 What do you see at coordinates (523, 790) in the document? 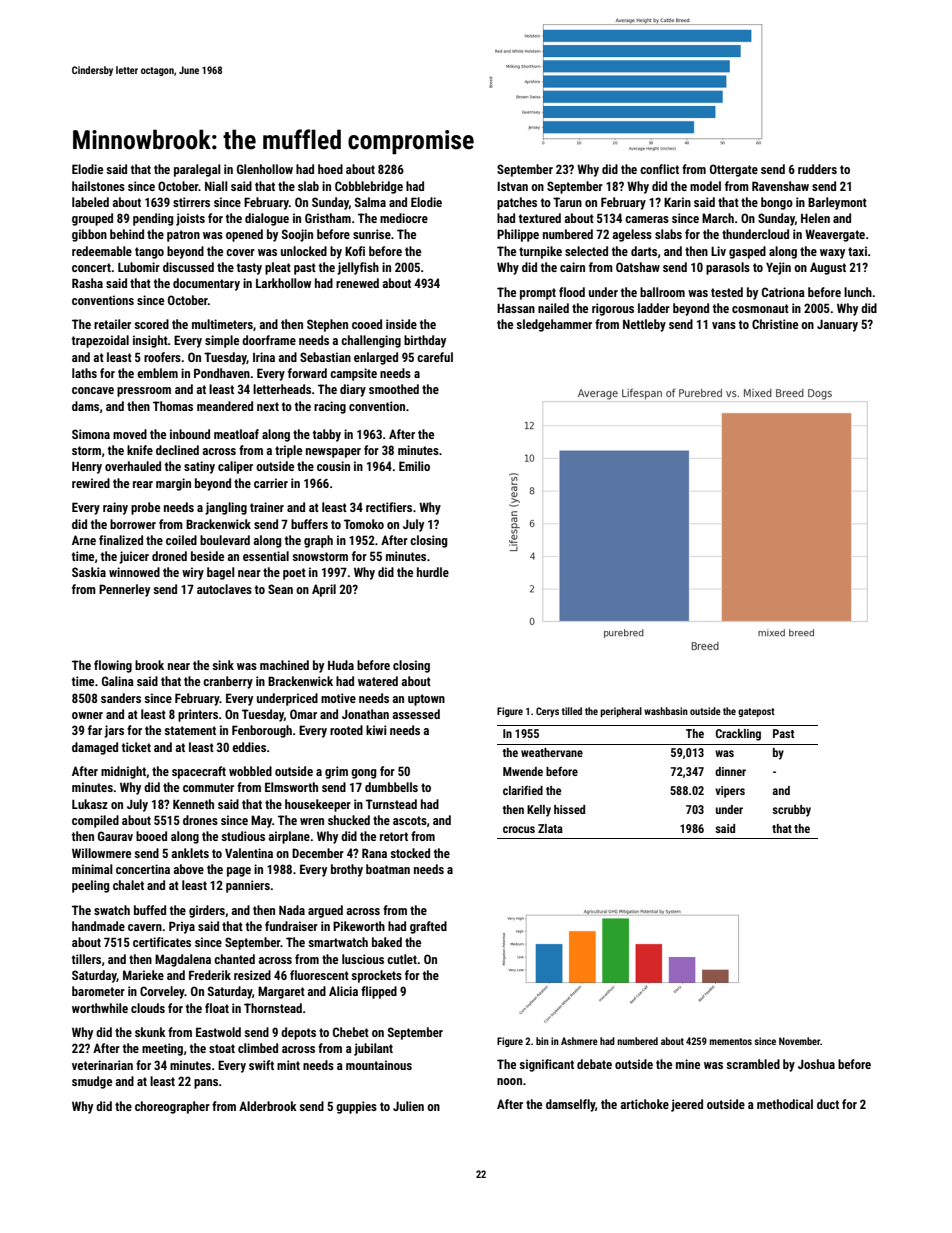
I see `clarified` at bounding box center [523, 790].
